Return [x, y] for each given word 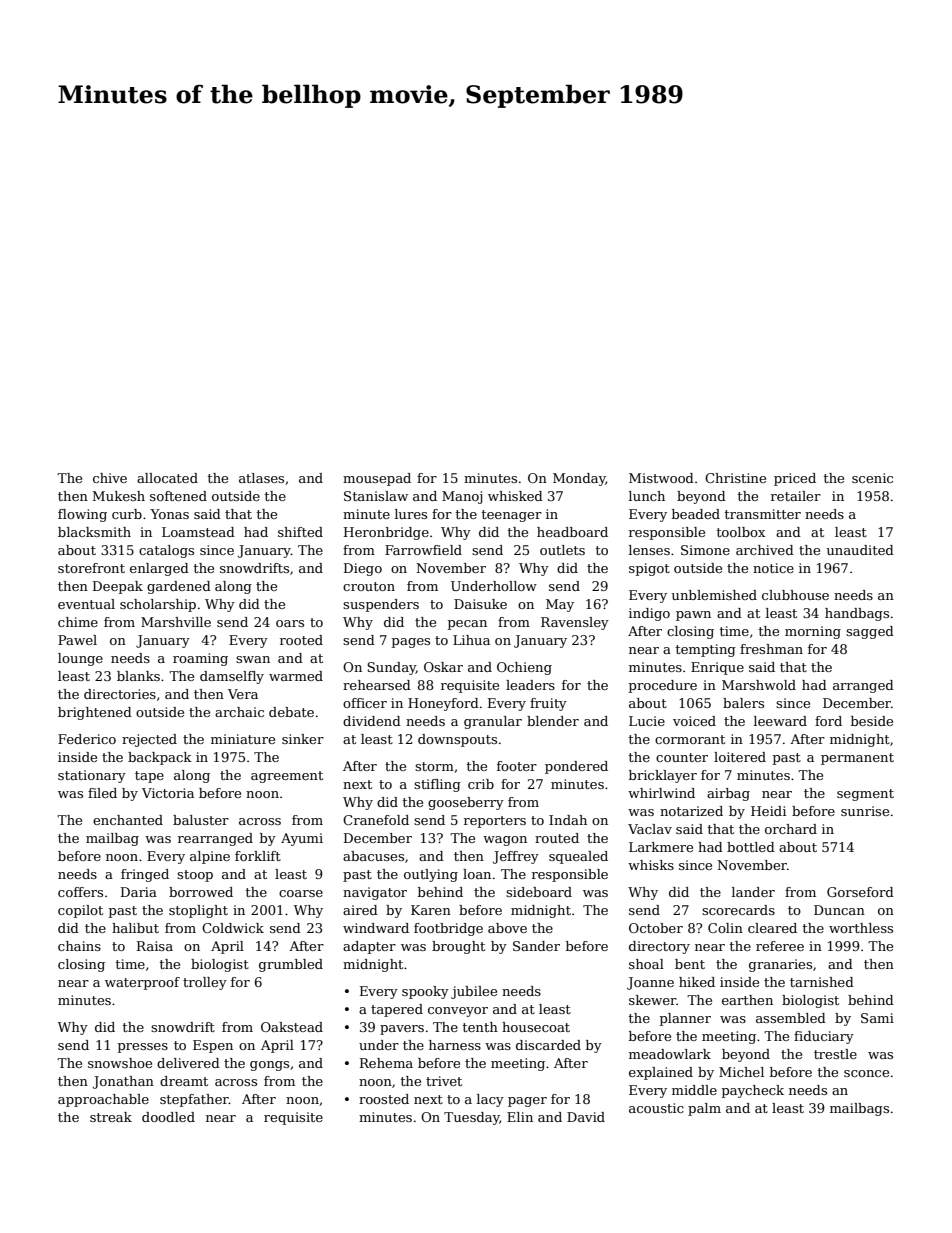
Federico [87, 739]
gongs [269, 1066]
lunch [647, 496]
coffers [80, 892]
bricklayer [663, 776]
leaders [530, 685]
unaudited [860, 550]
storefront [91, 568]
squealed [578, 857]
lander [753, 892]
